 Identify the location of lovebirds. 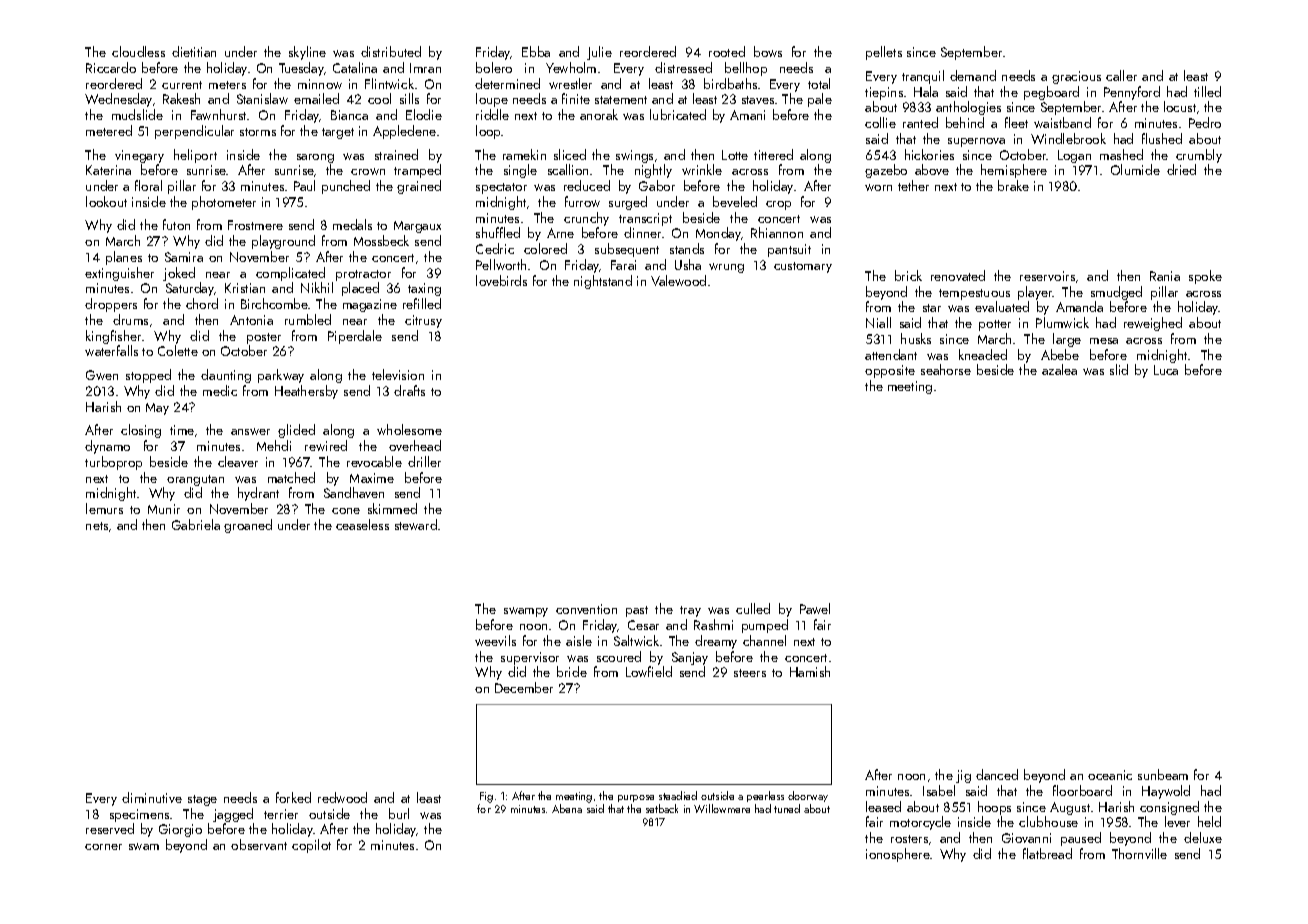
(501, 280).
